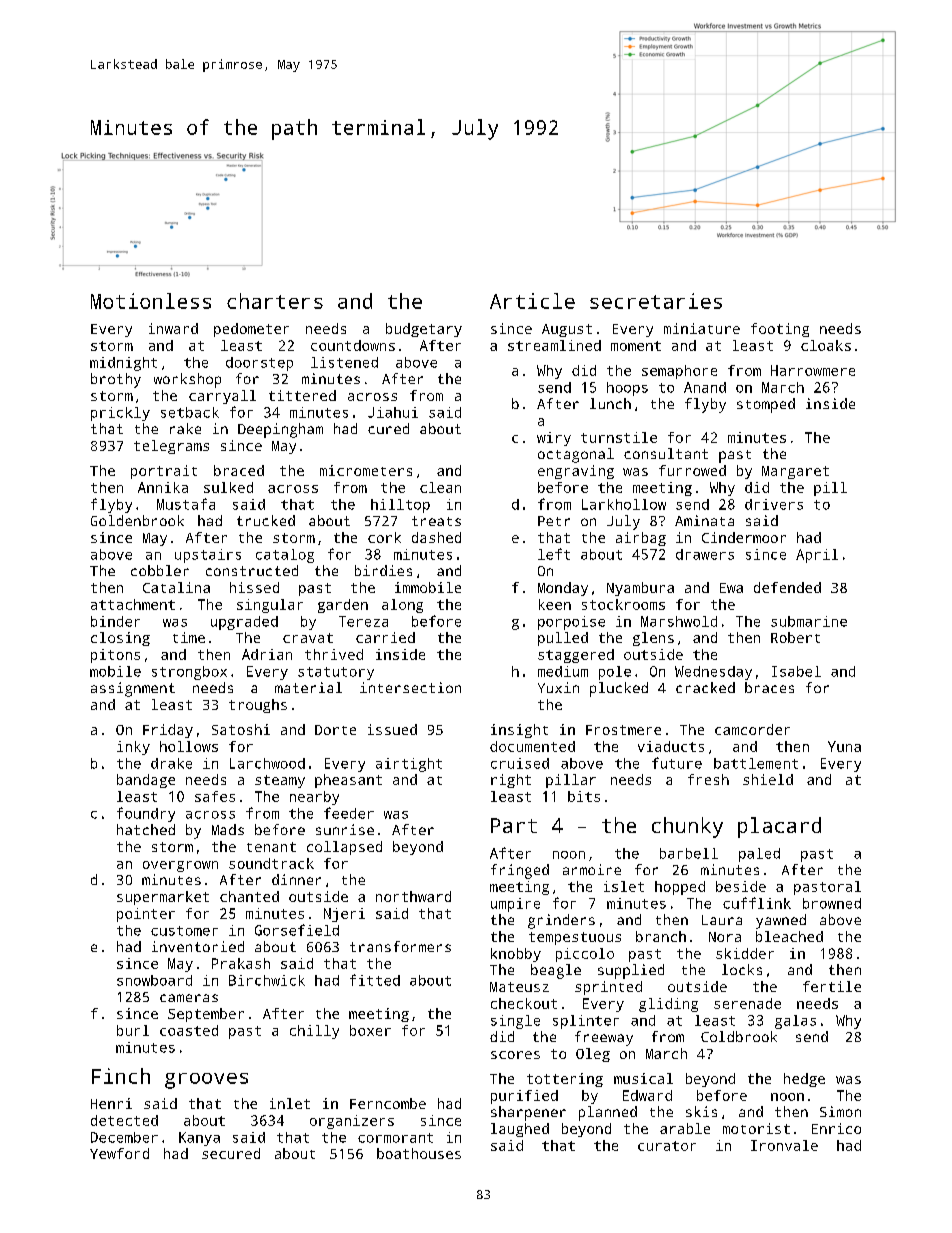  I want to click on secretaries, so click(656, 301).
